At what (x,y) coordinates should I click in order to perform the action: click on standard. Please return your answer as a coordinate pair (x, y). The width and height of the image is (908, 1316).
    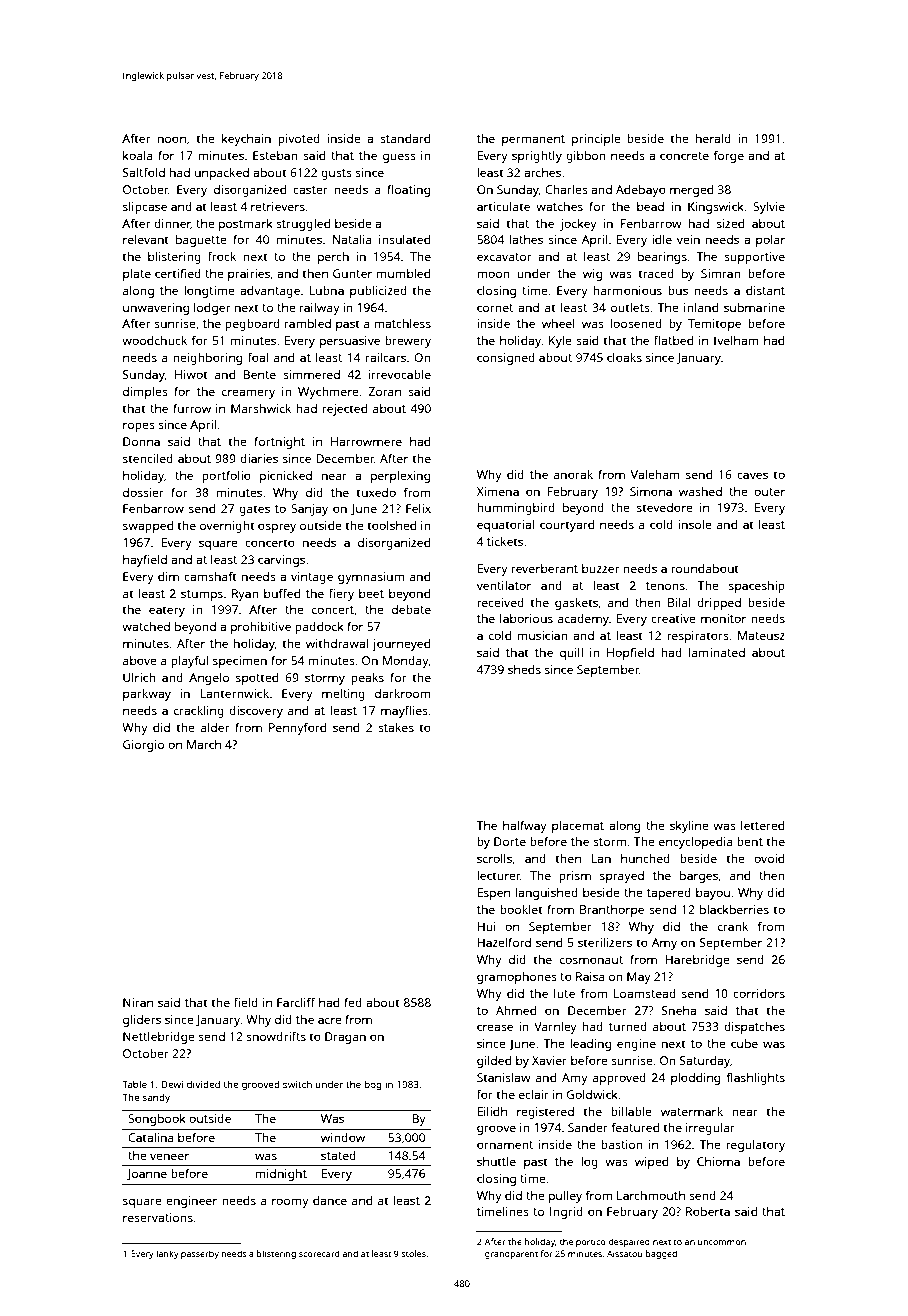
    Looking at the image, I should click on (405, 138).
